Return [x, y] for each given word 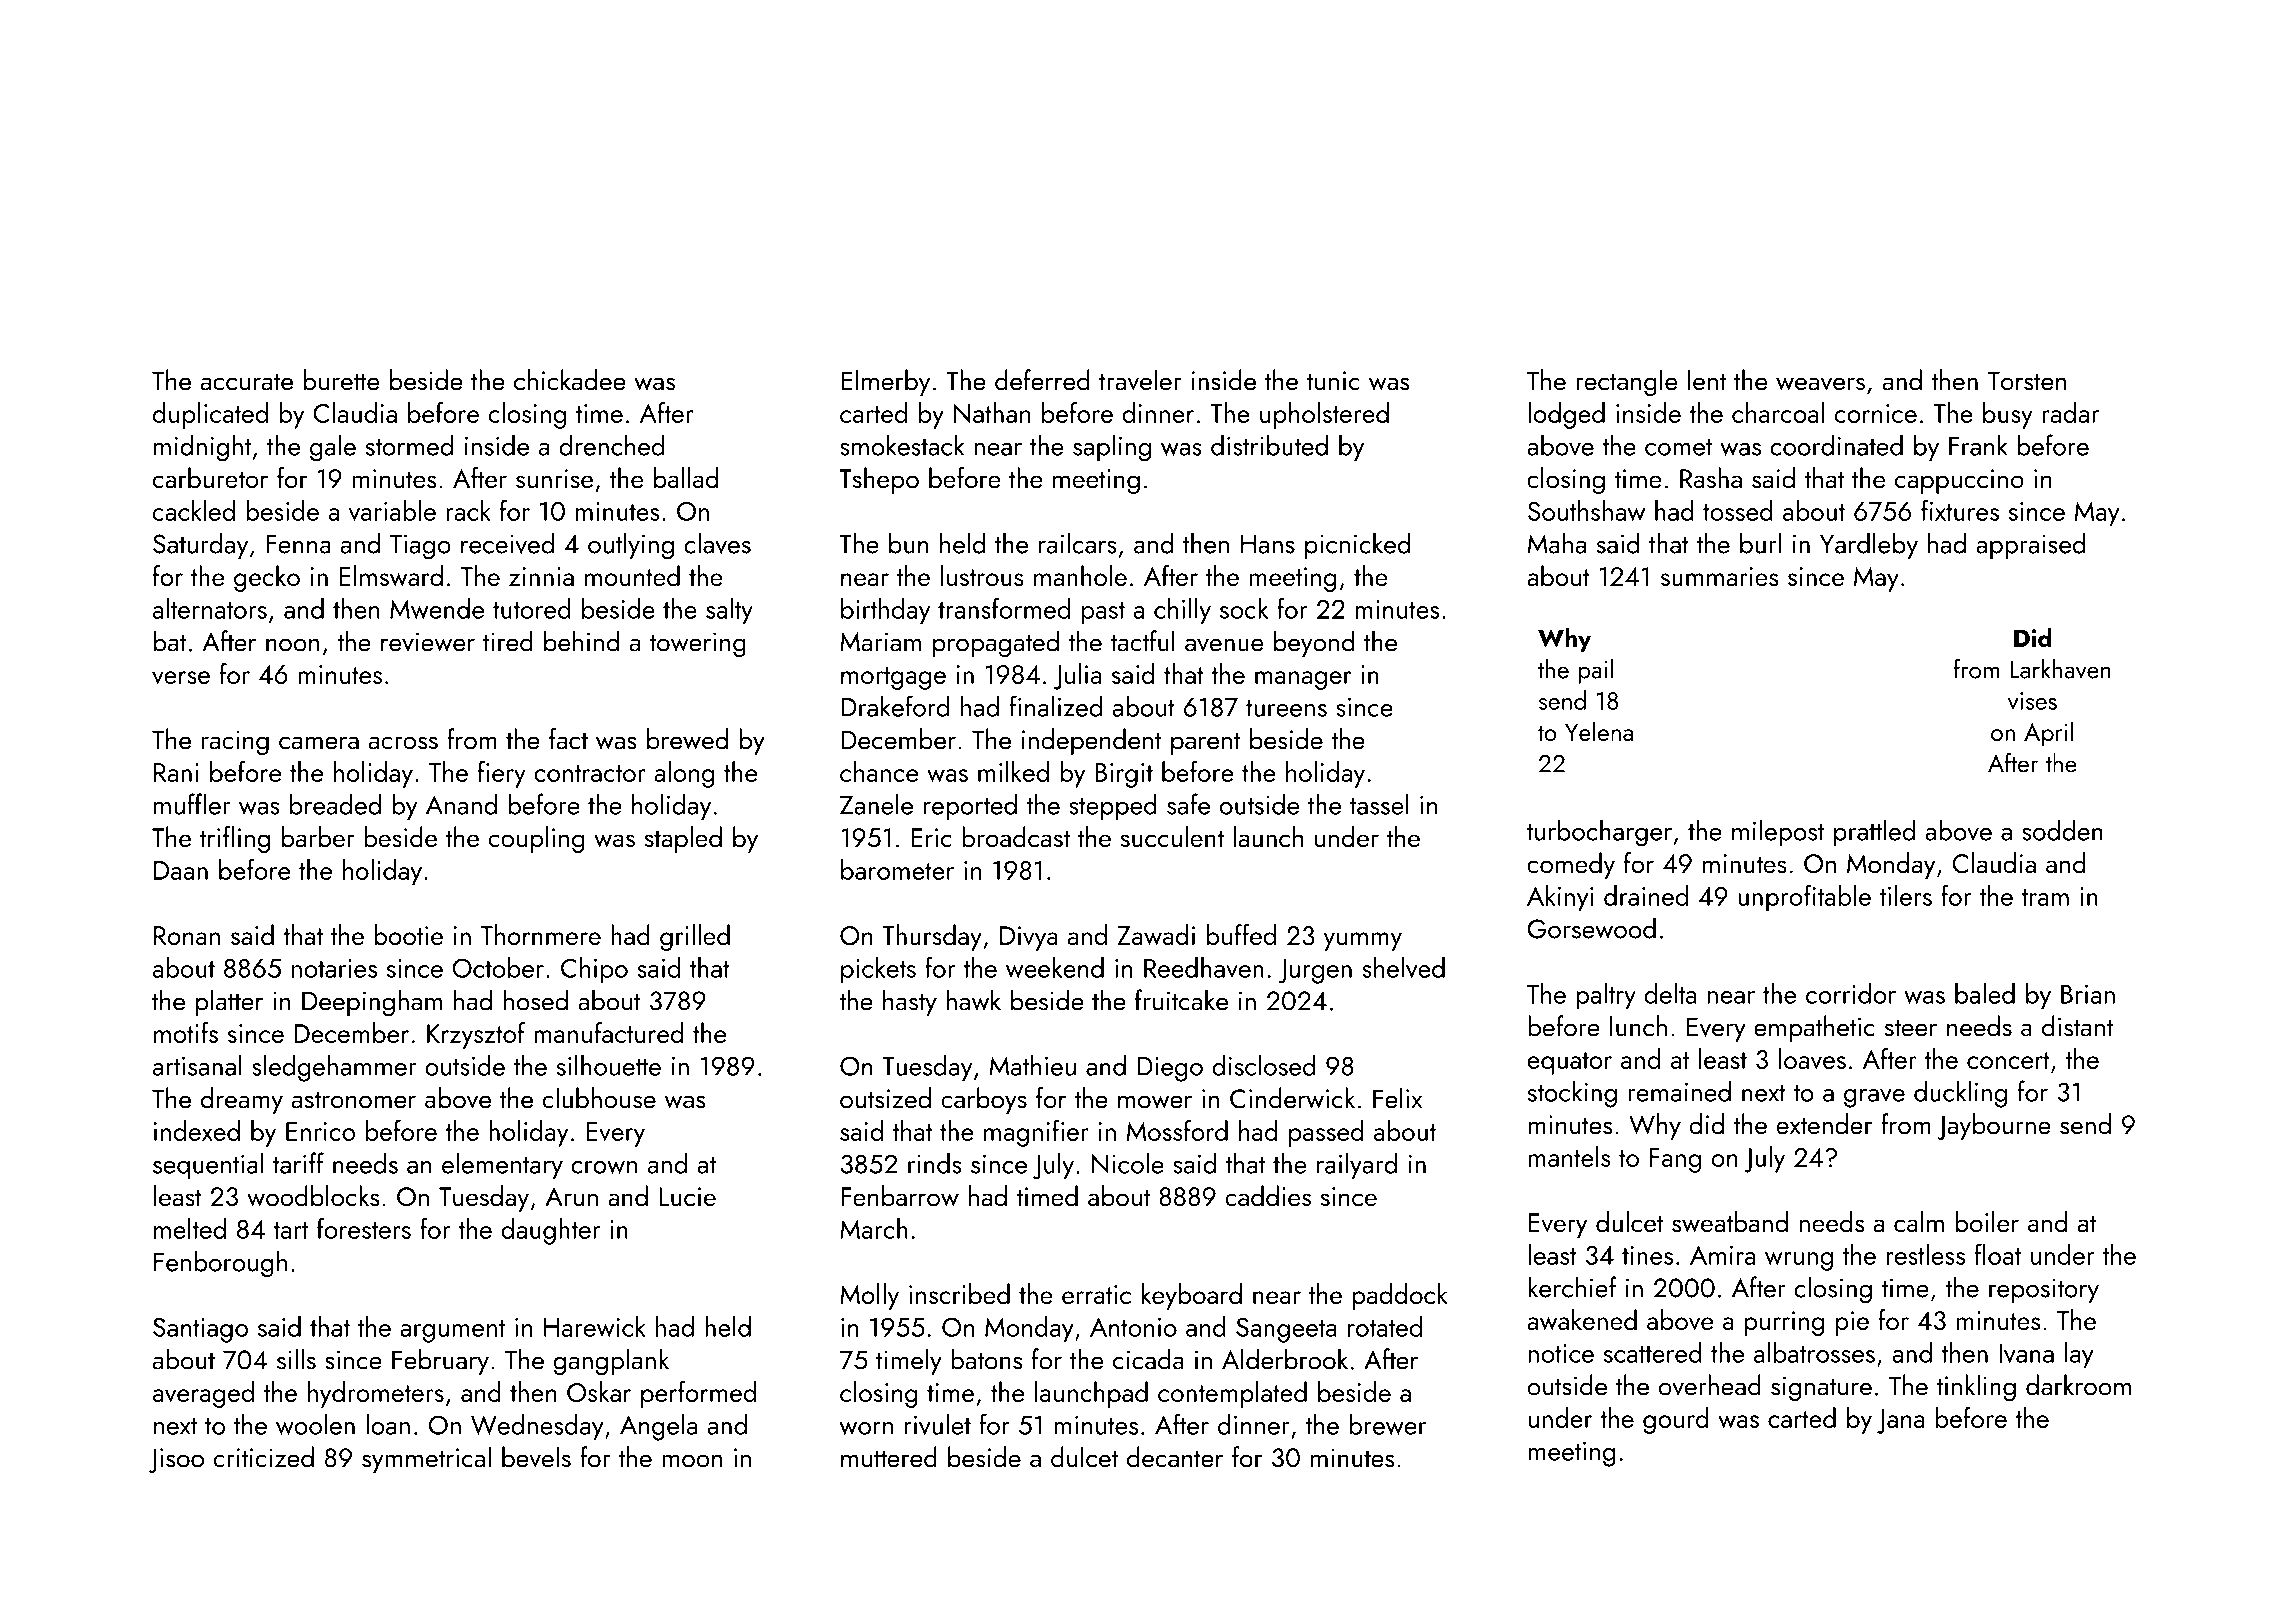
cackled [194, 510]
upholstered [1324, 415]
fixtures [1960, 510]
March [874, 1228]
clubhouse [599, 1098]
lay [2079, 1355]
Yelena [1599, 731]
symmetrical [426, 1459]
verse [181, 677]
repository [2044, 1290]
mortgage [893, 678]
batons [986, 1359]
